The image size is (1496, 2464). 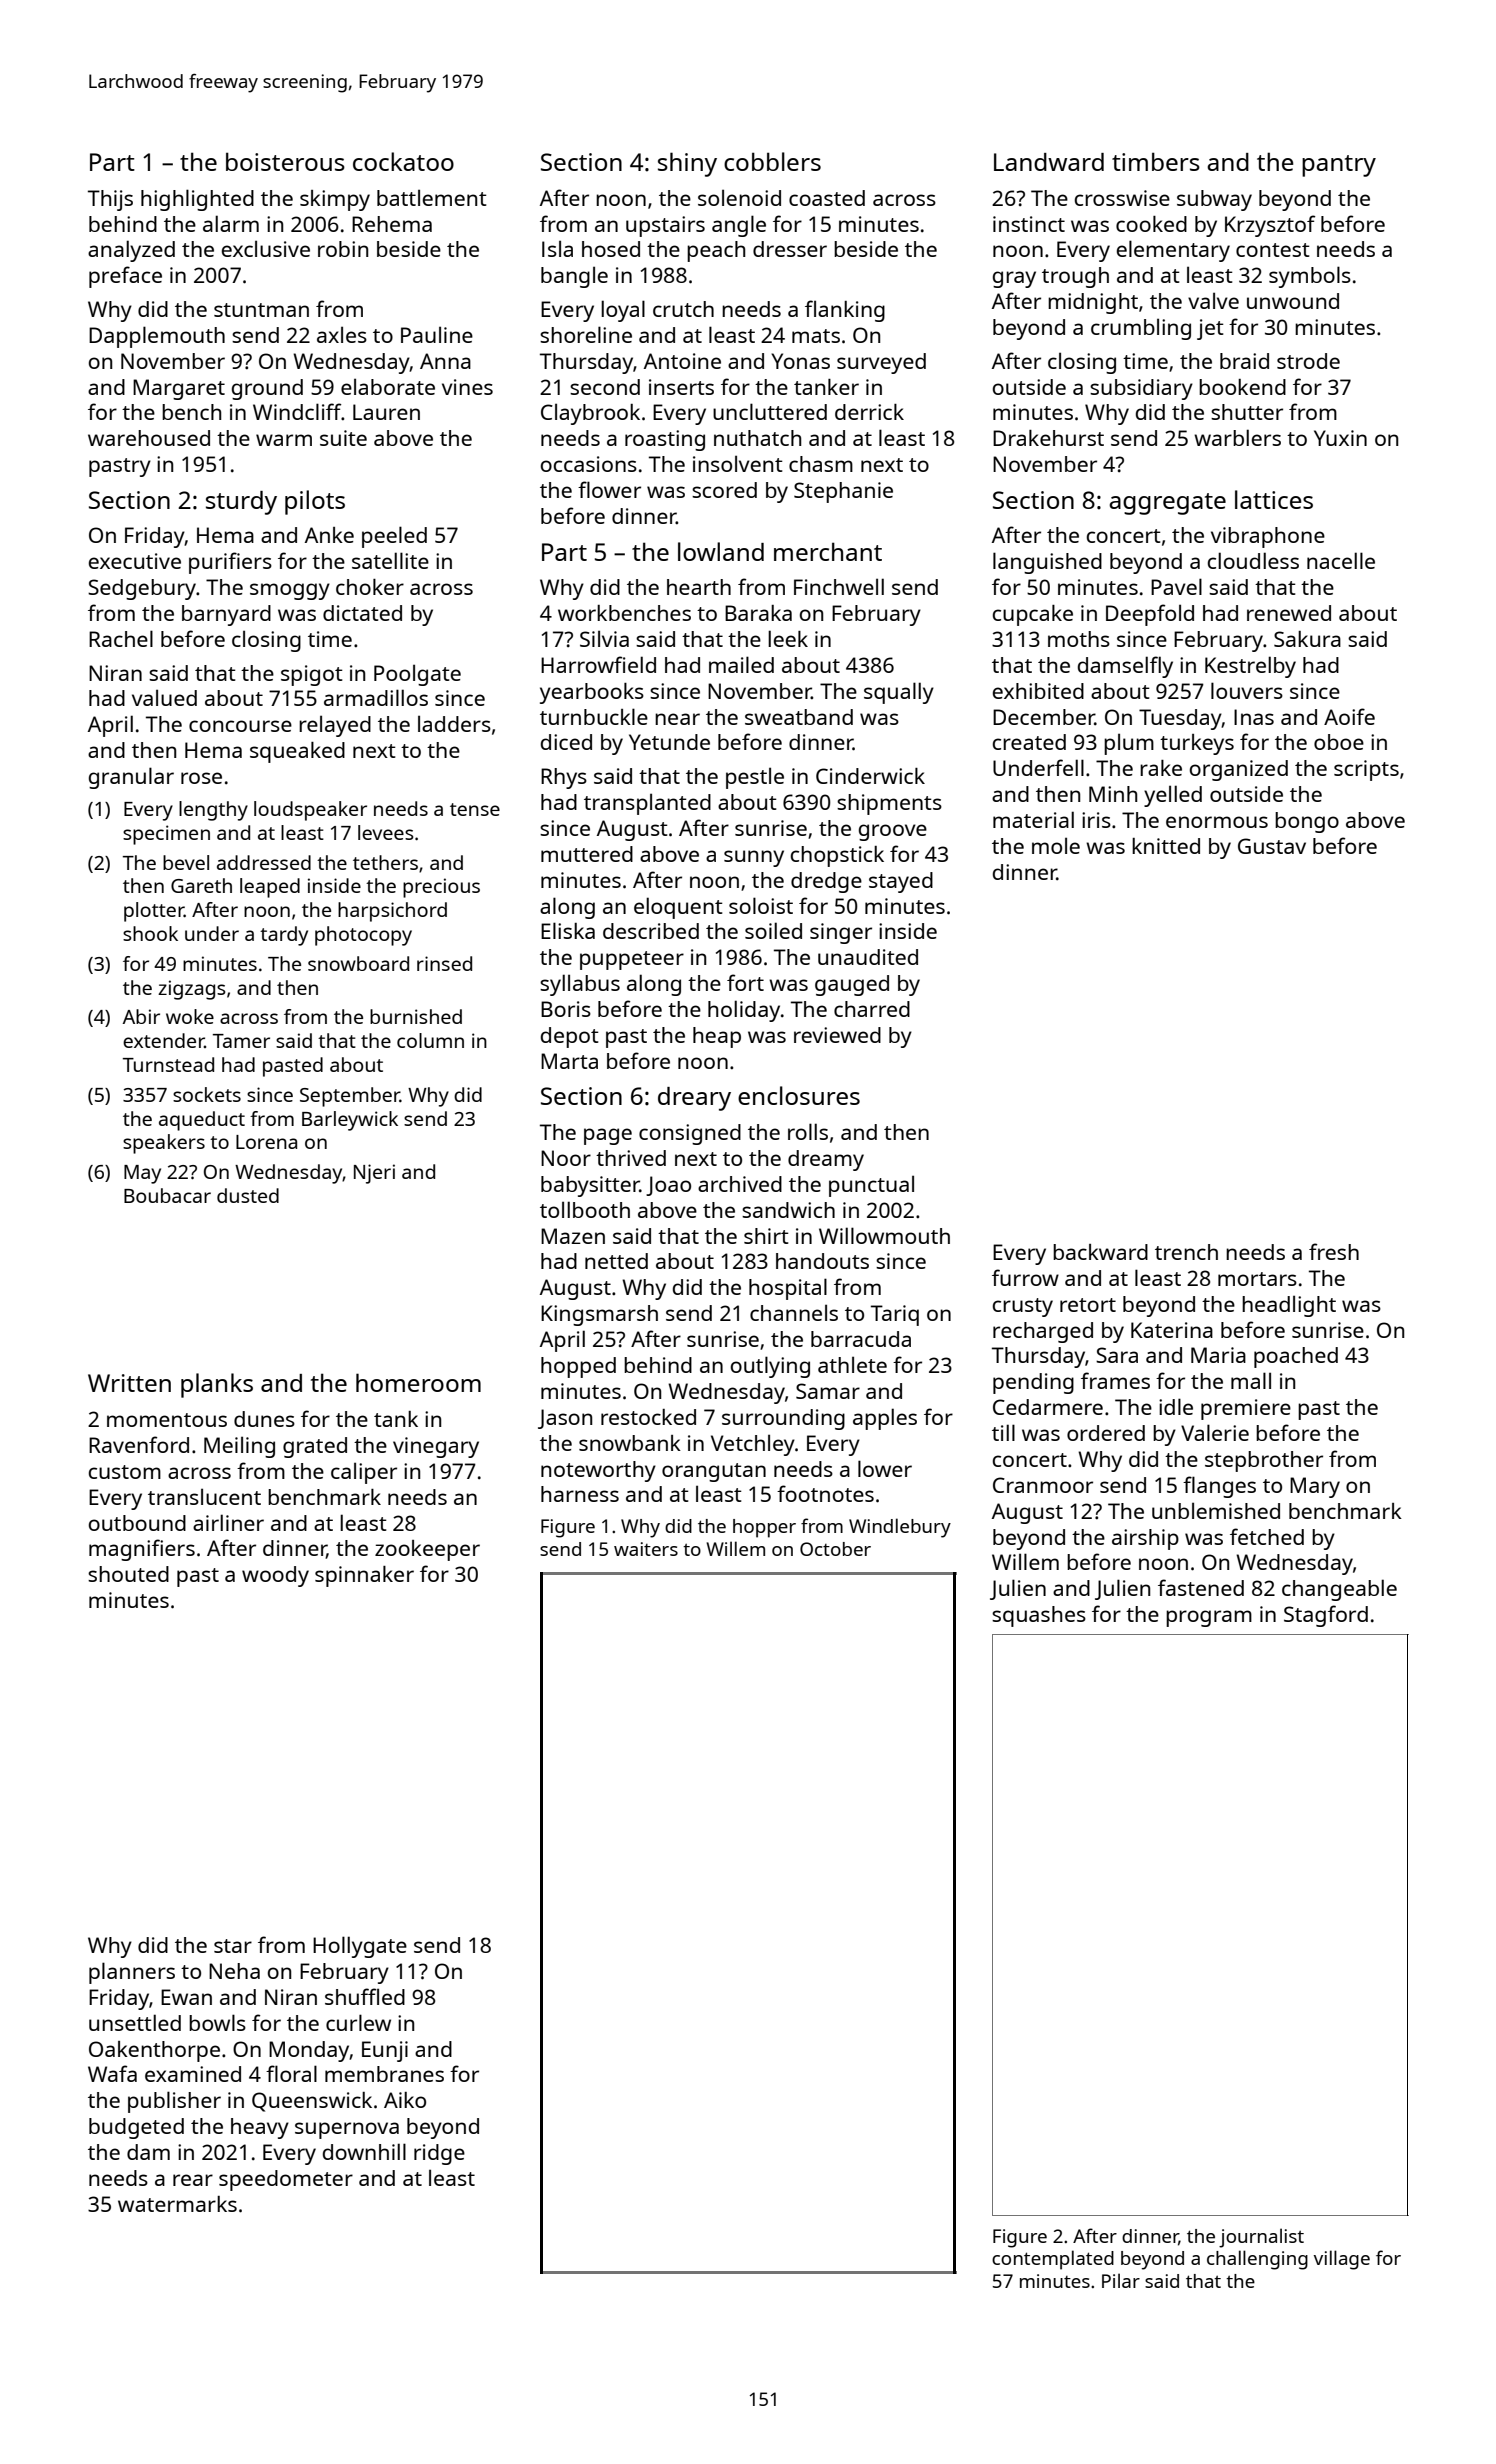 I want to click on timbers, so click(x=1156, y=161).
